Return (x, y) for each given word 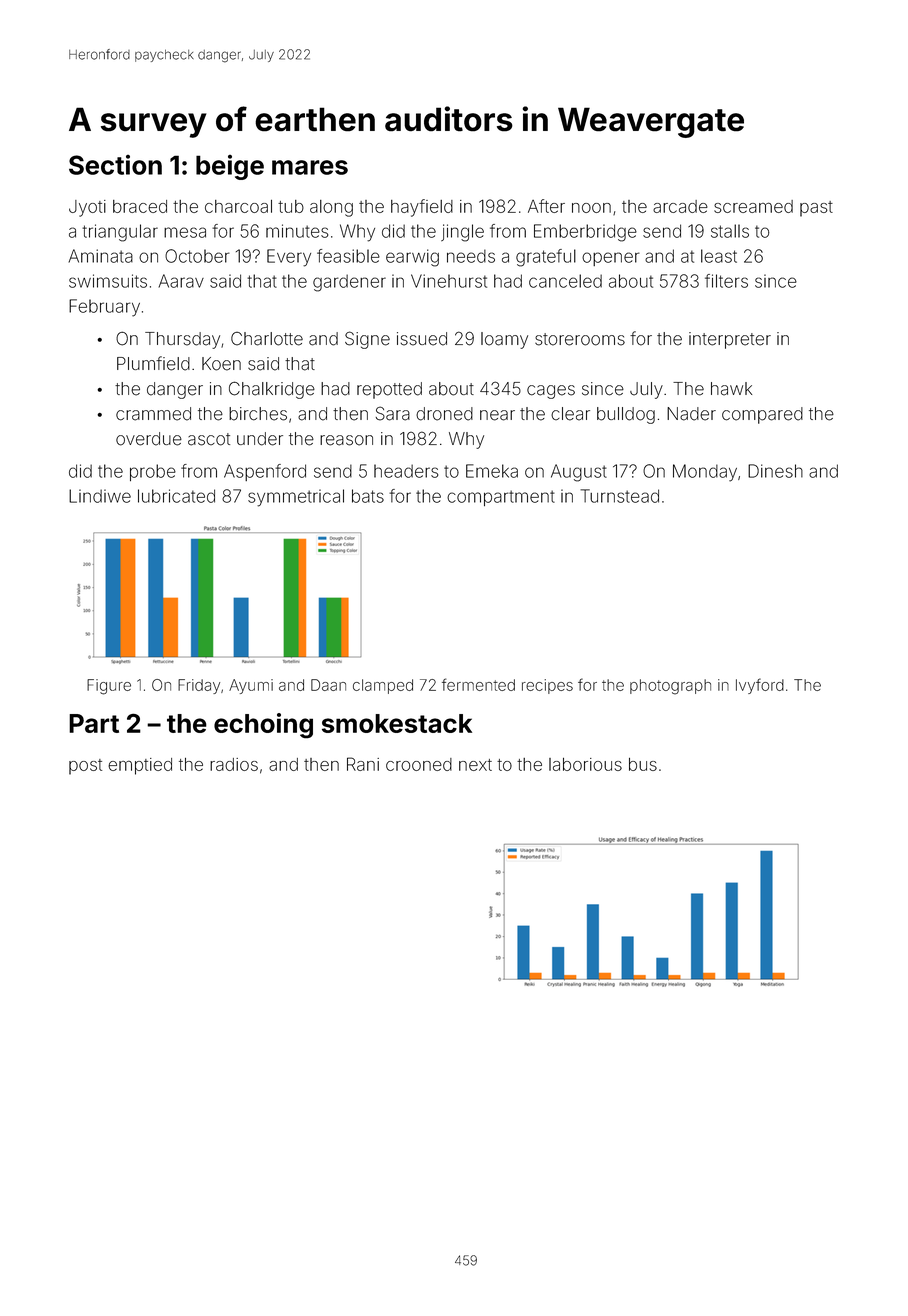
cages (551, 392)
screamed (753, 206)
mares (310, 167)
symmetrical (296, 498)
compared (762, 415)
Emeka (492, 471)
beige (230, 167)
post (85, 767)
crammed (153, 414)
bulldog (626, 415)
